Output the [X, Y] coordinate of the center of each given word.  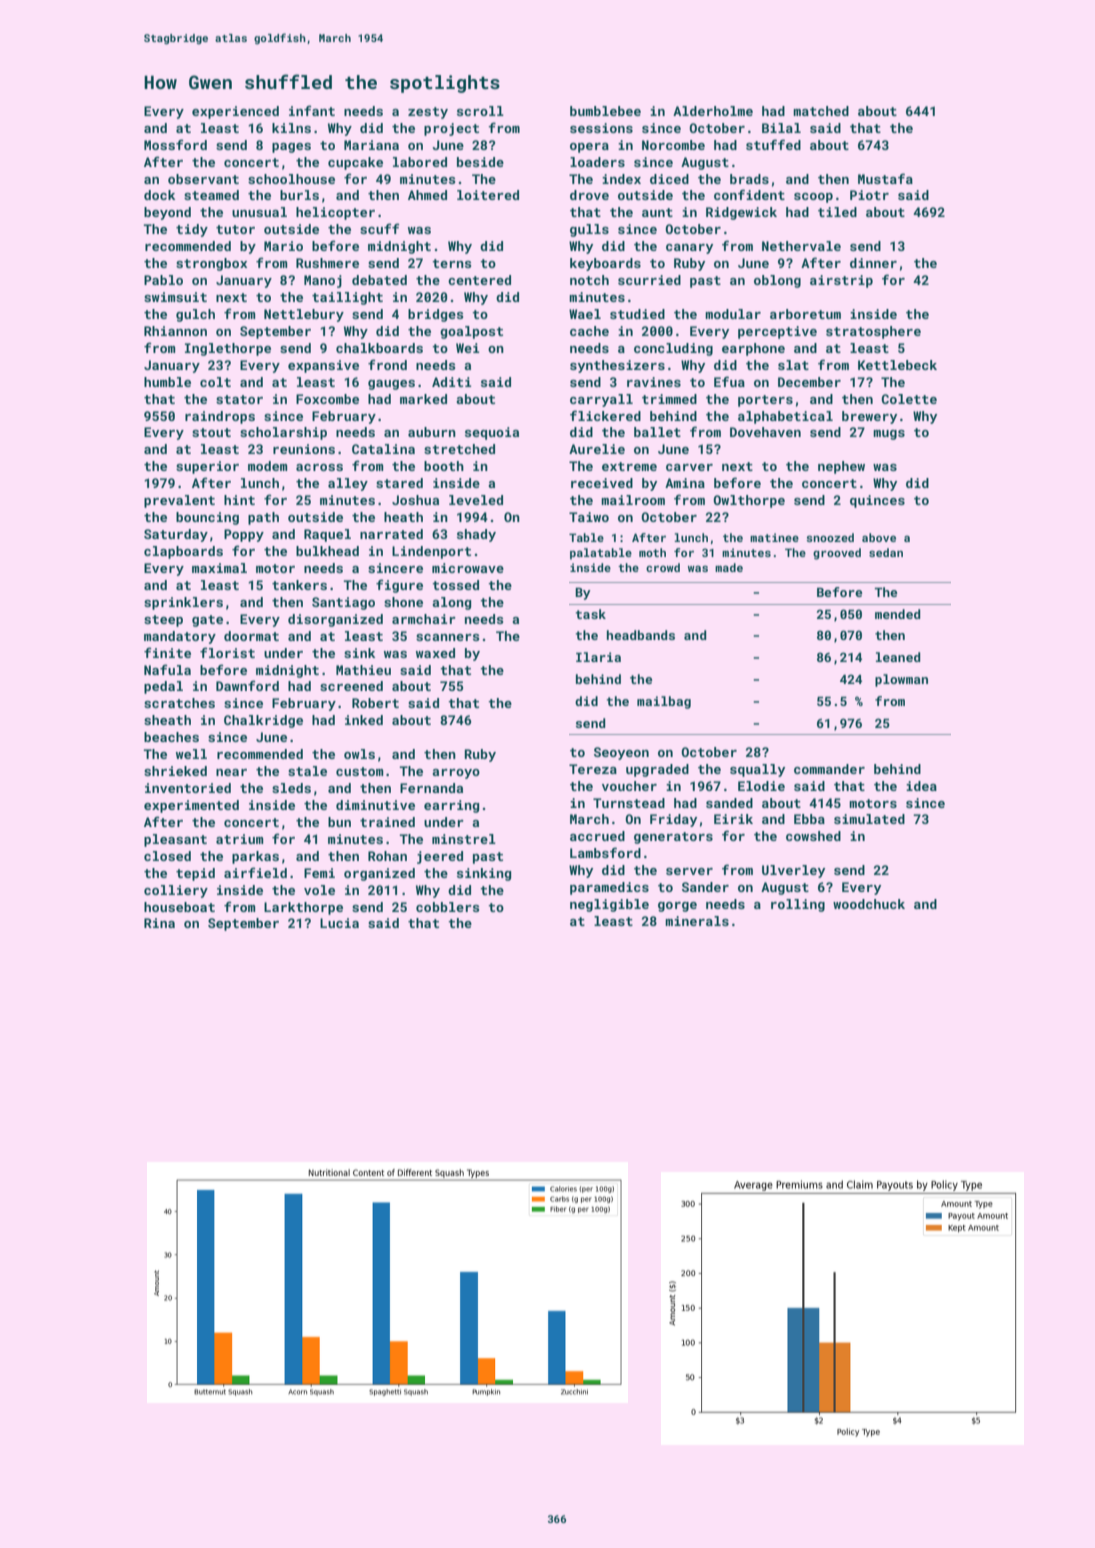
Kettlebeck [897, 365]
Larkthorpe [303, 908]
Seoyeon [621, 753]
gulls [589, 230]
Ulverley [793, 871]
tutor [235, 229]
